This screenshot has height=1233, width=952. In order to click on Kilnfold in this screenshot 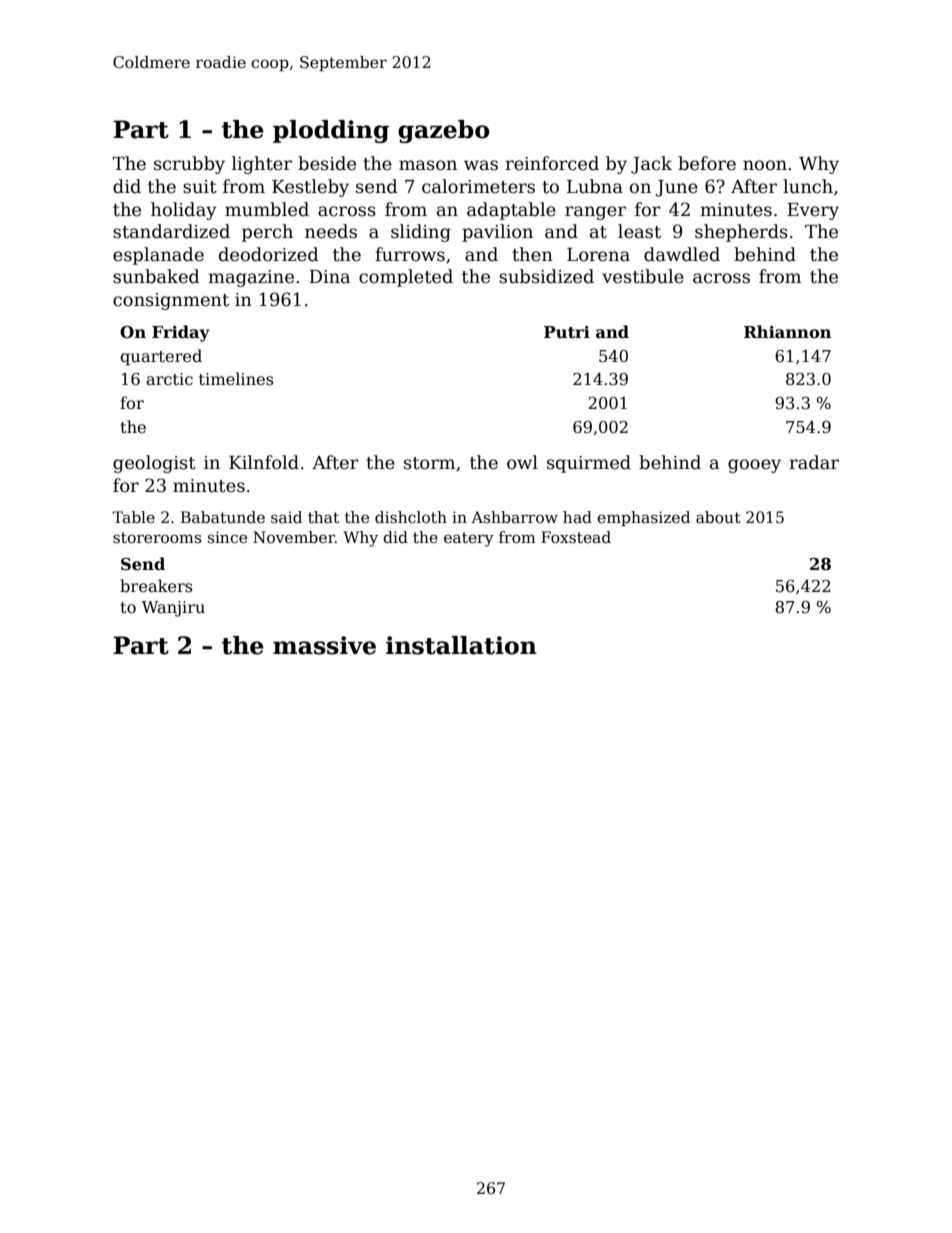, I will do `click(264, 462)`.
